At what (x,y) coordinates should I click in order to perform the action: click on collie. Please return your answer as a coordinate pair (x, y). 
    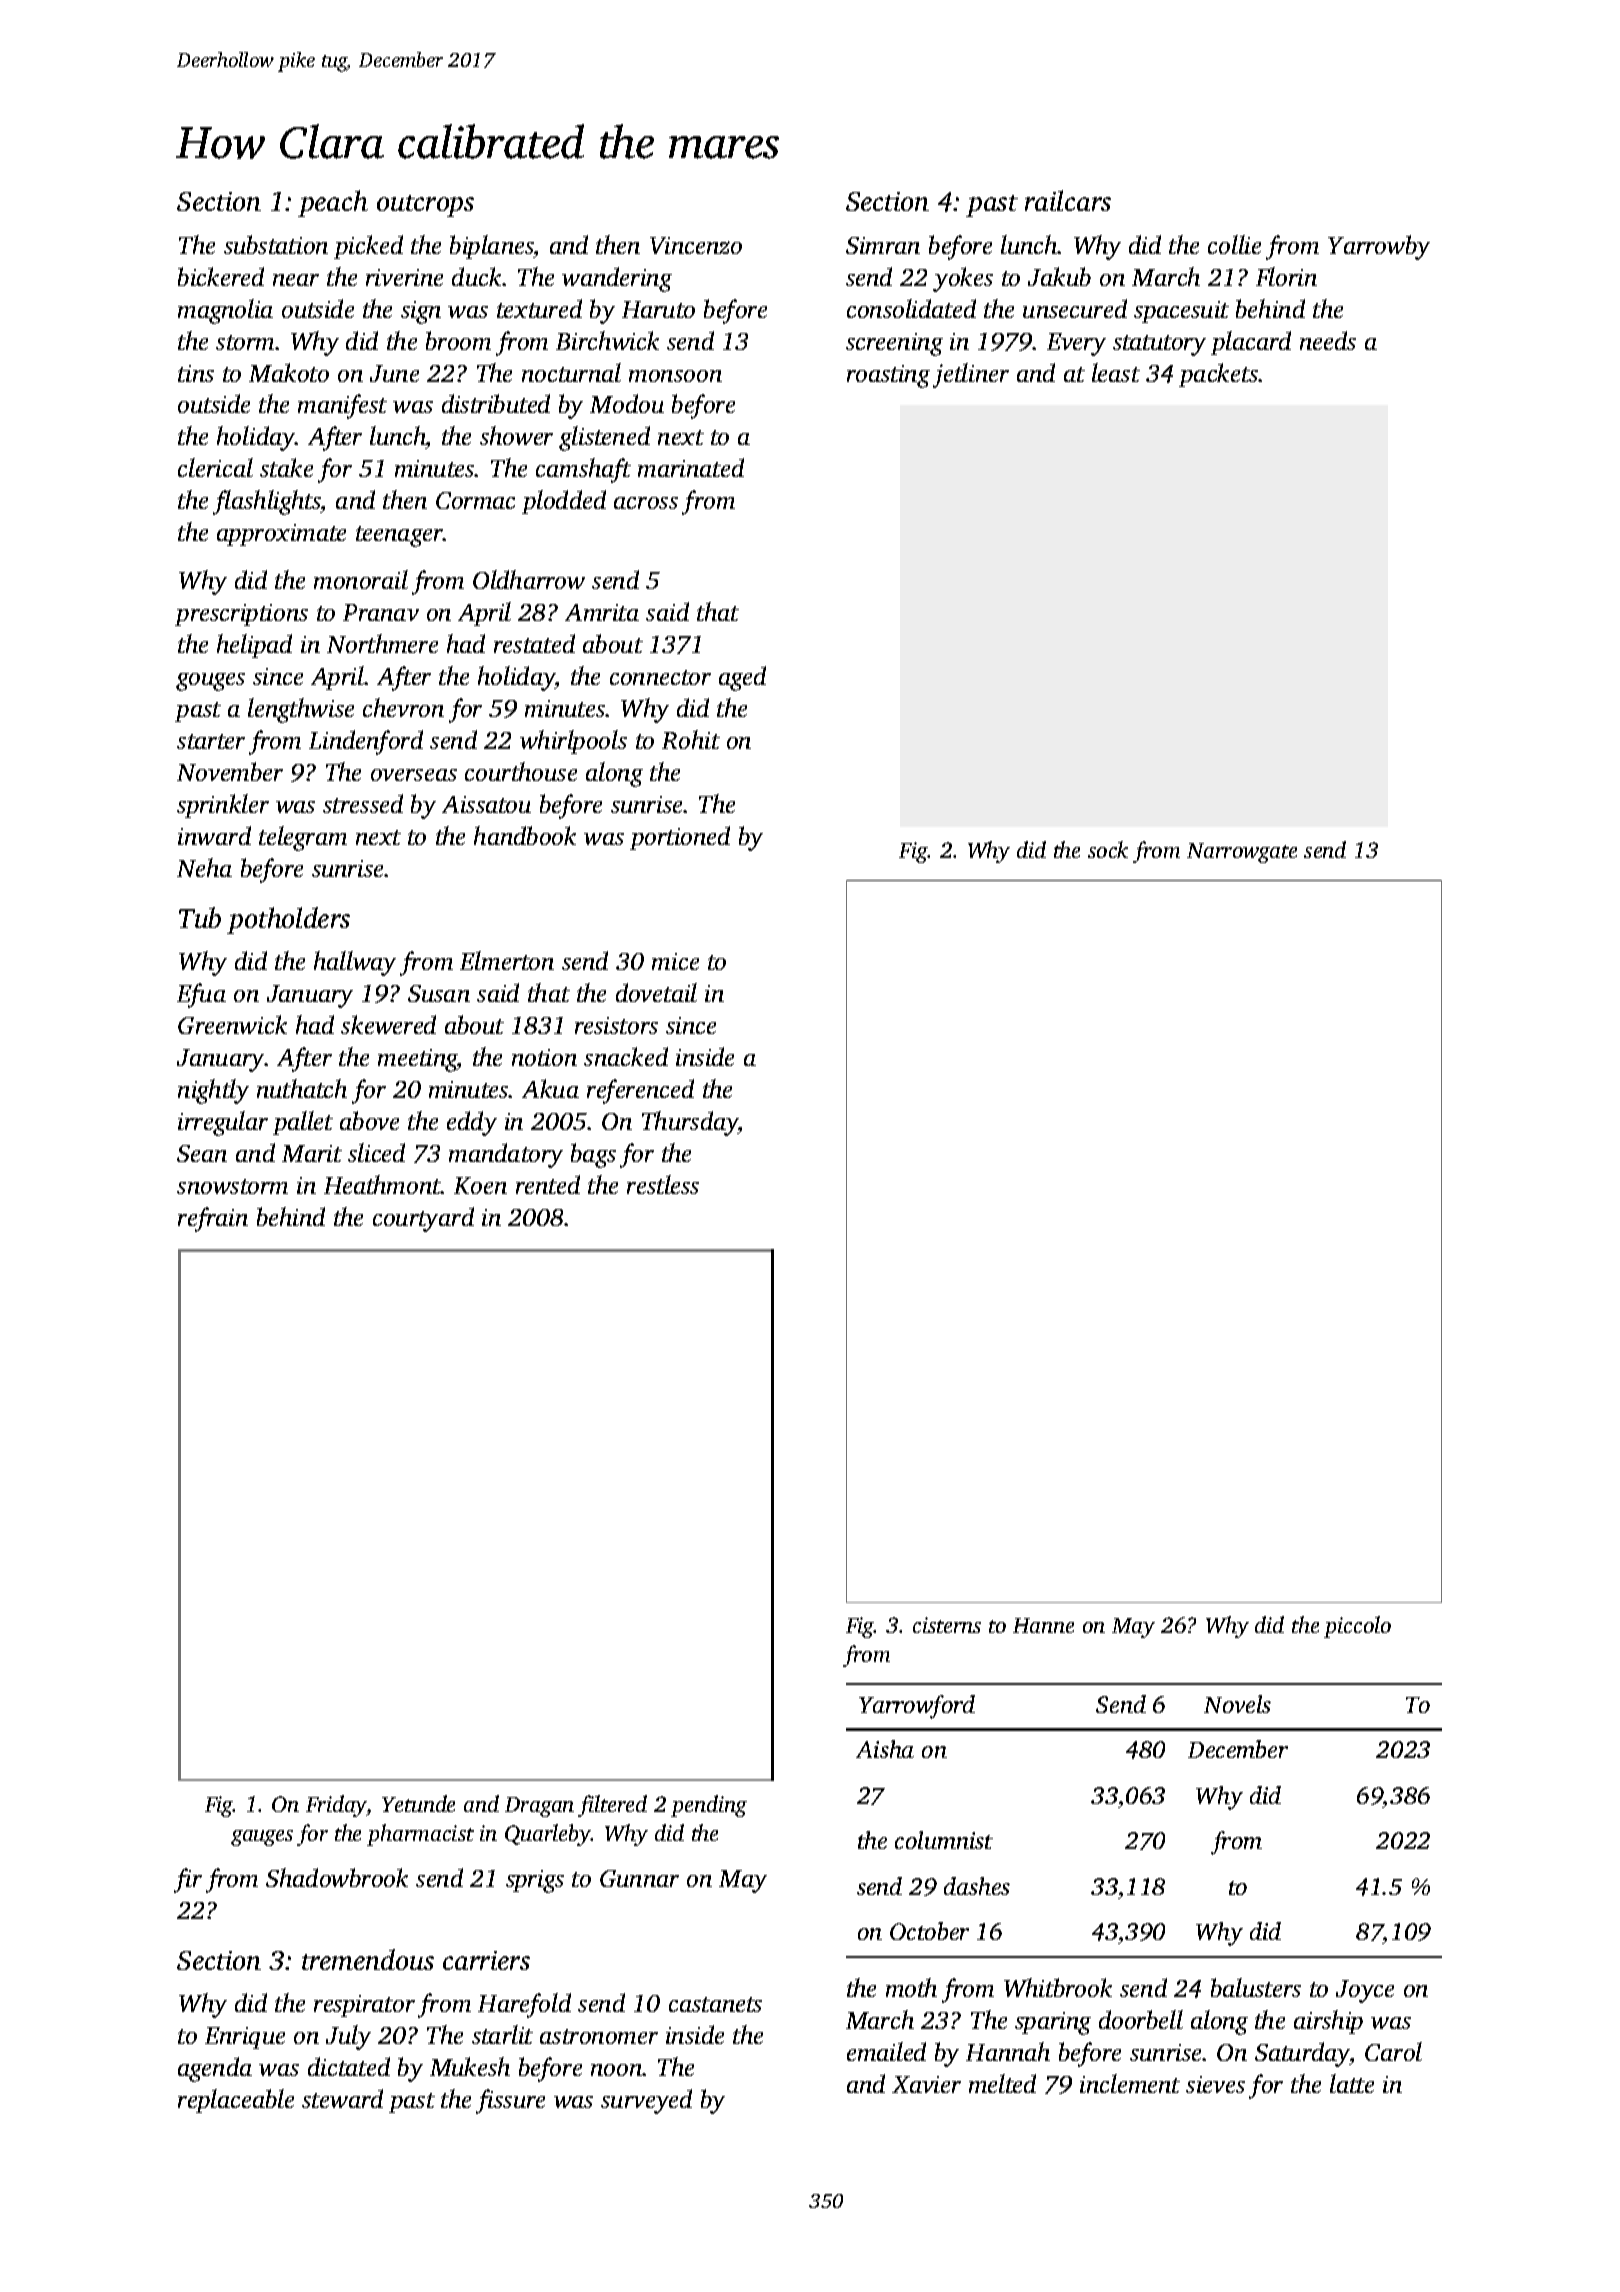
    Looking at the image, I should click on (1234, 244).
